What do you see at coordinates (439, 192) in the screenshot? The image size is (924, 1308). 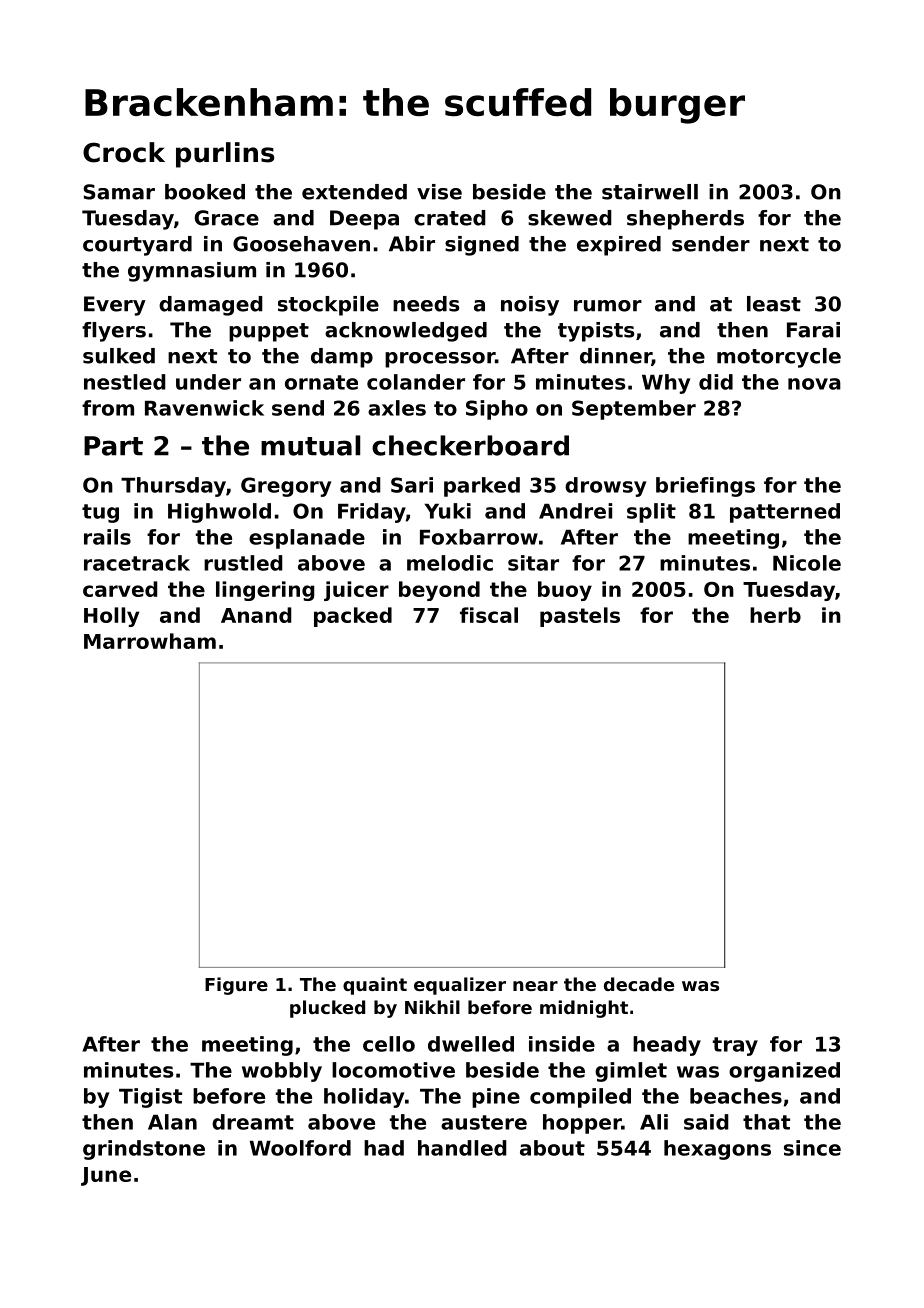 I see `vise` at bounding box center [439, 192].
